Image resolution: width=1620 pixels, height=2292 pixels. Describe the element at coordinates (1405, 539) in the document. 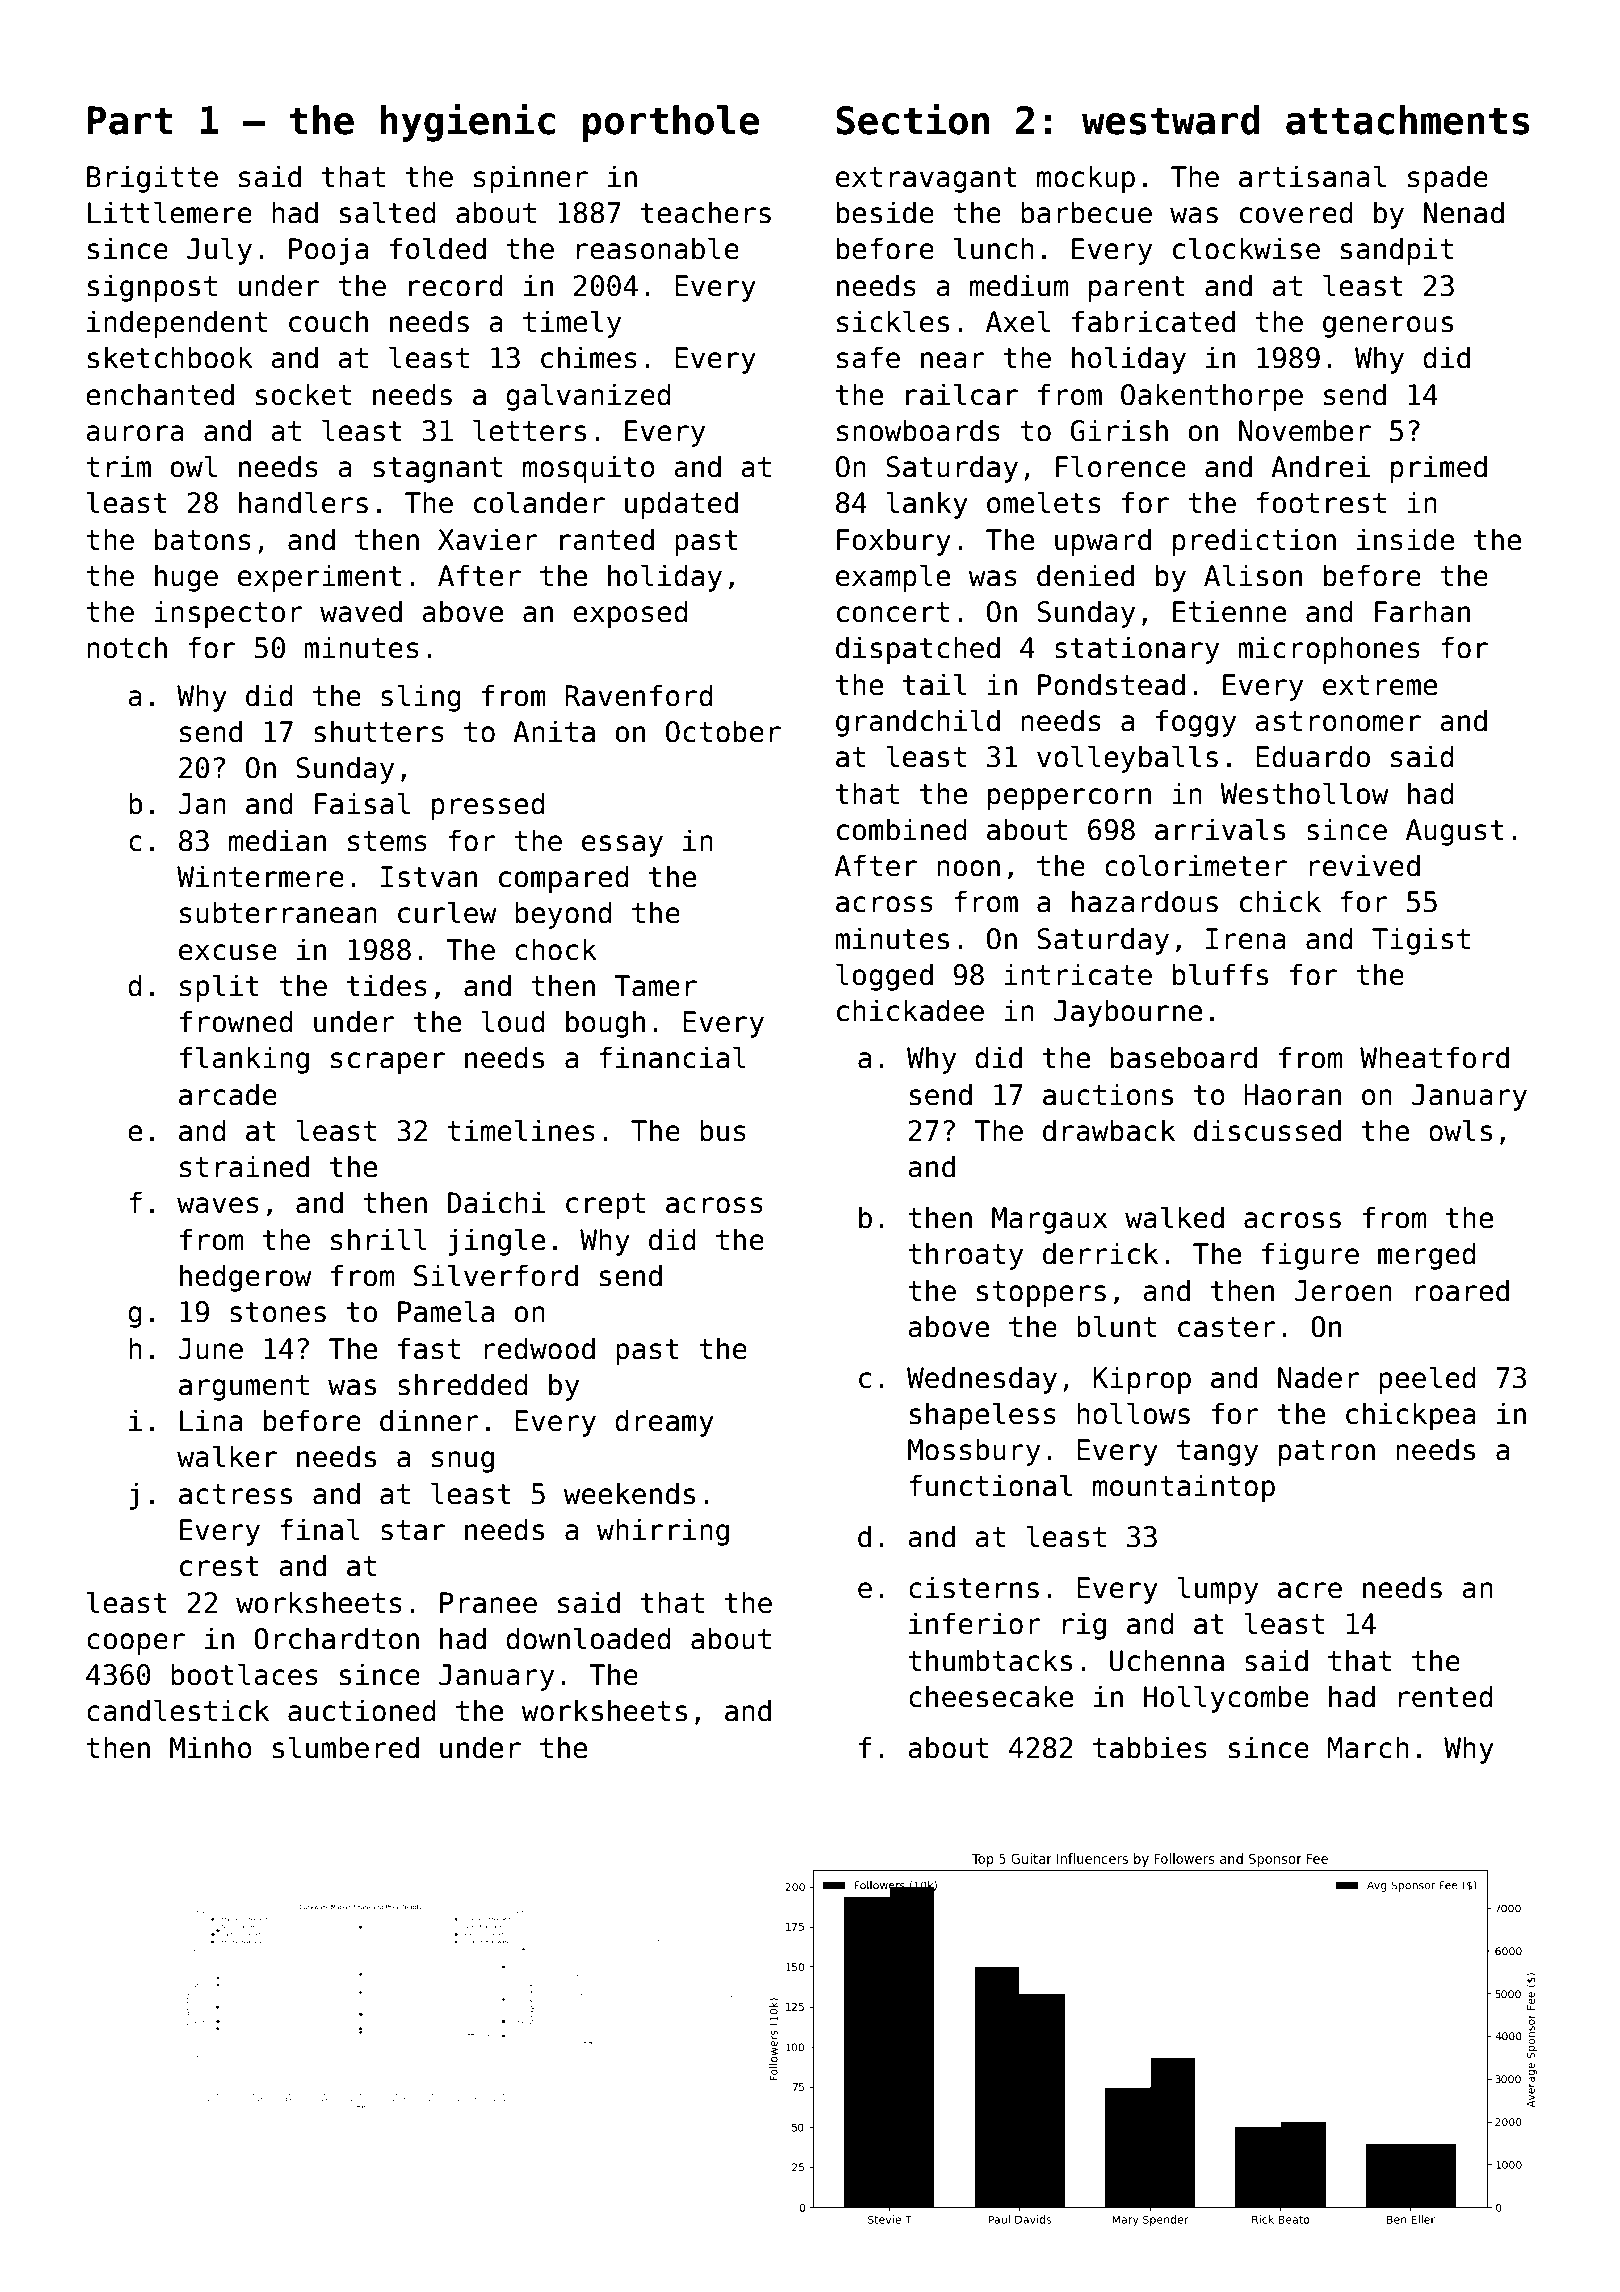

I see `inside` at that location.
